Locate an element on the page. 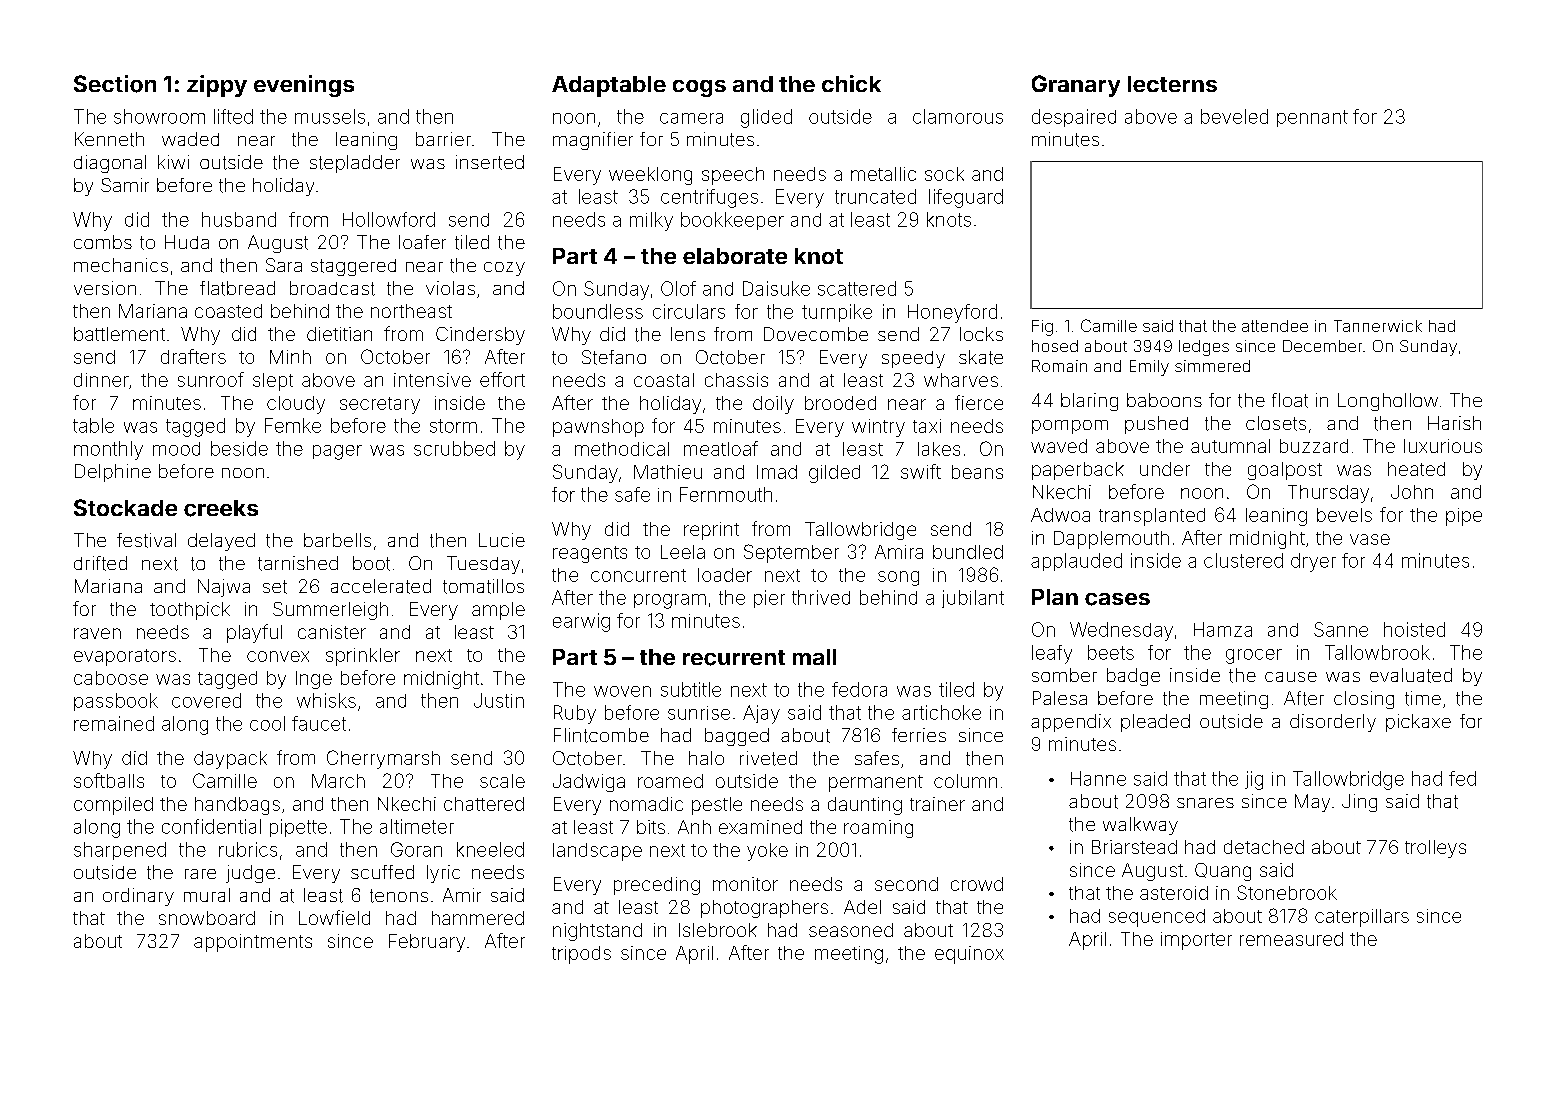  remeasured is located at coordinates (1291, 939).
